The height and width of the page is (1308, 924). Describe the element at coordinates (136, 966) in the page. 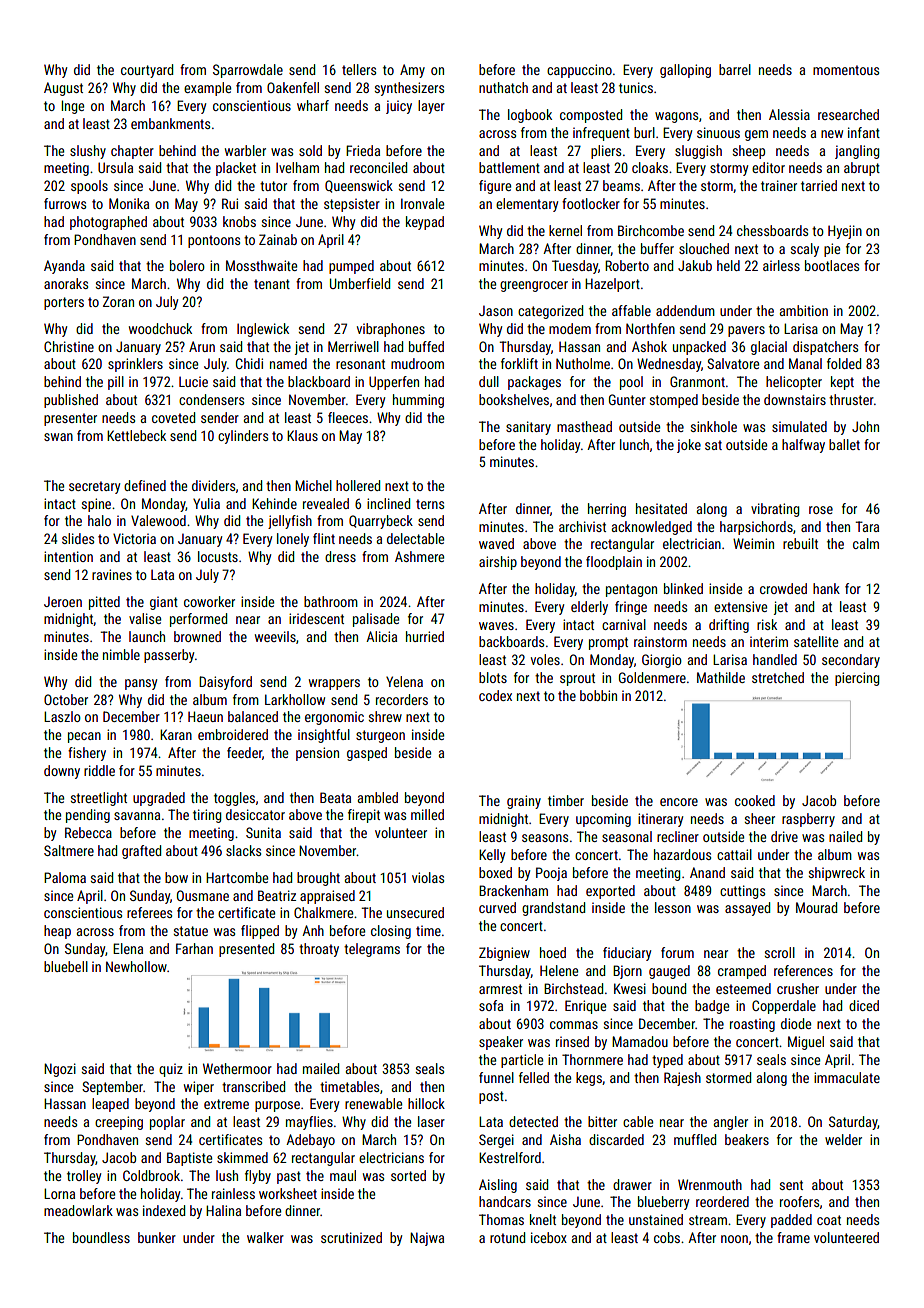

I see `Newhollow` at that location.
